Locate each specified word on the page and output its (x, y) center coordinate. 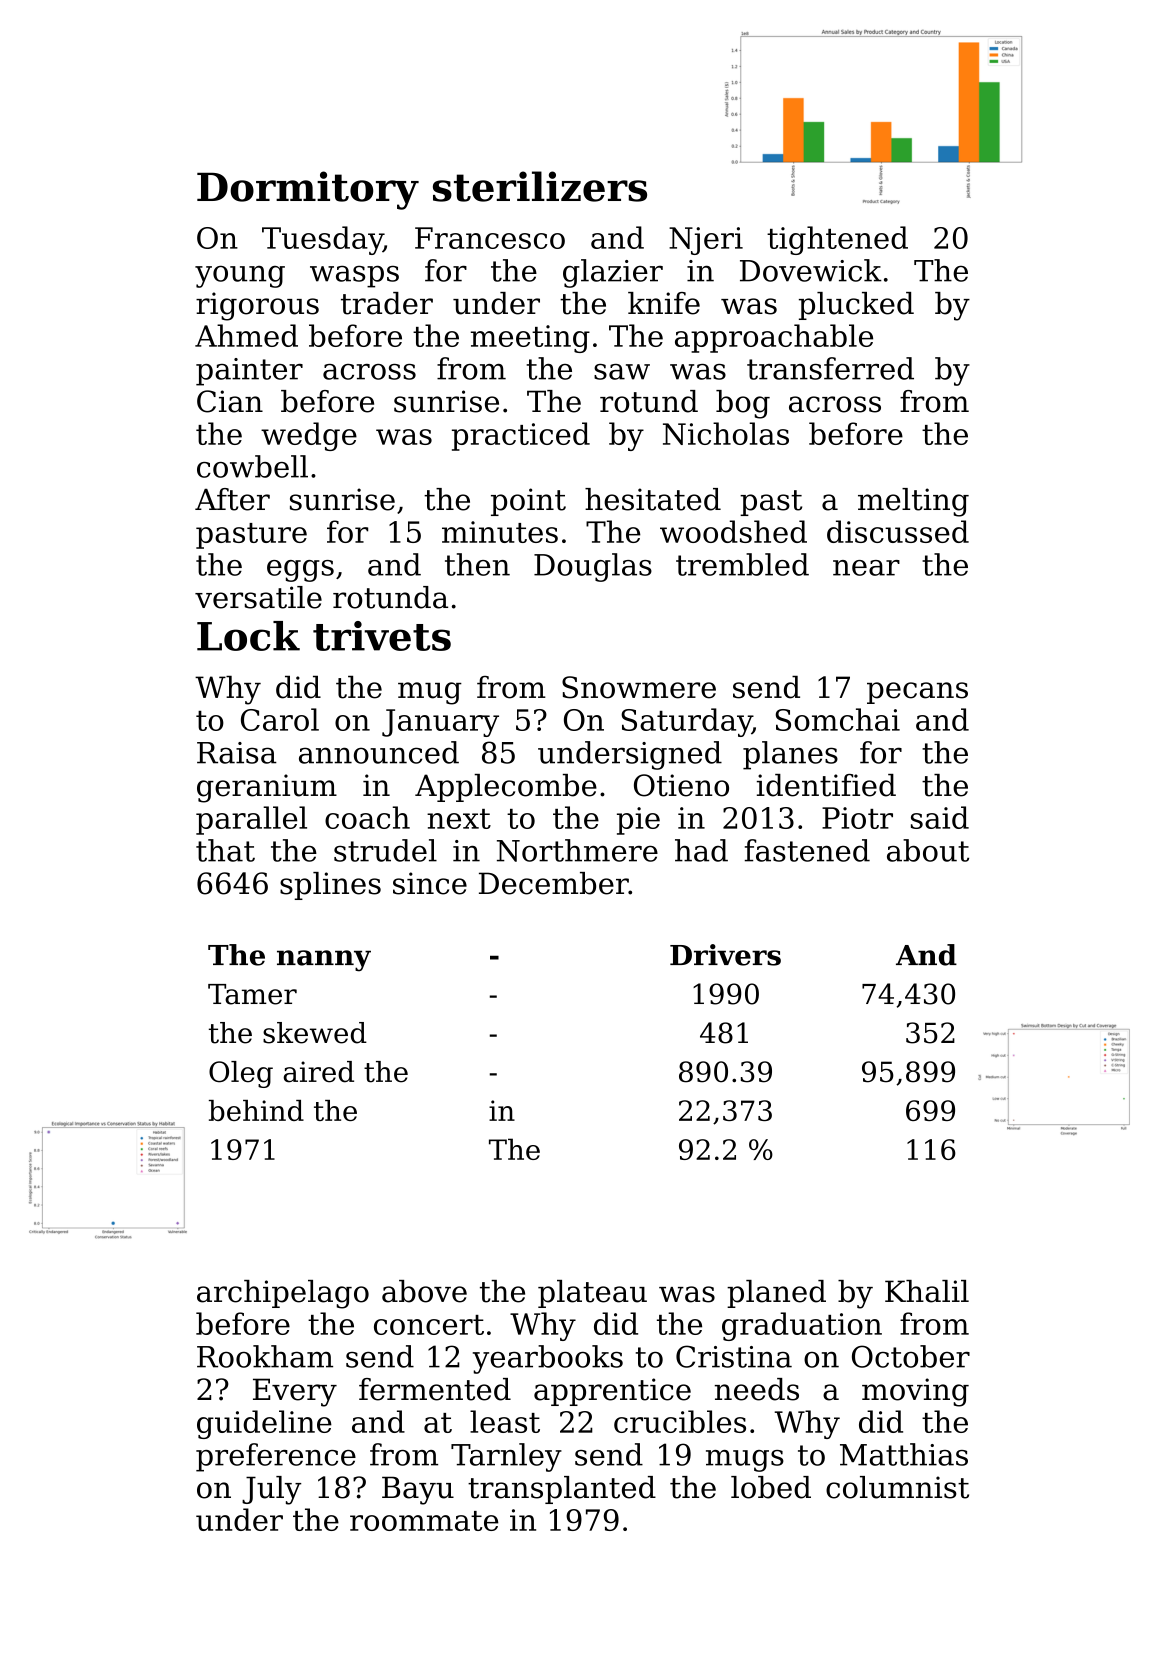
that (225, 850)
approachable (774, 338)
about (928, 850)
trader (387, 303)
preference (276, 1457)
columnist (897, 1487)
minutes (500, 532)
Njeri (706, 241)
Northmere (577, 850)
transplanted (562, 1490)
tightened (837, 240)
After (232, 499)
